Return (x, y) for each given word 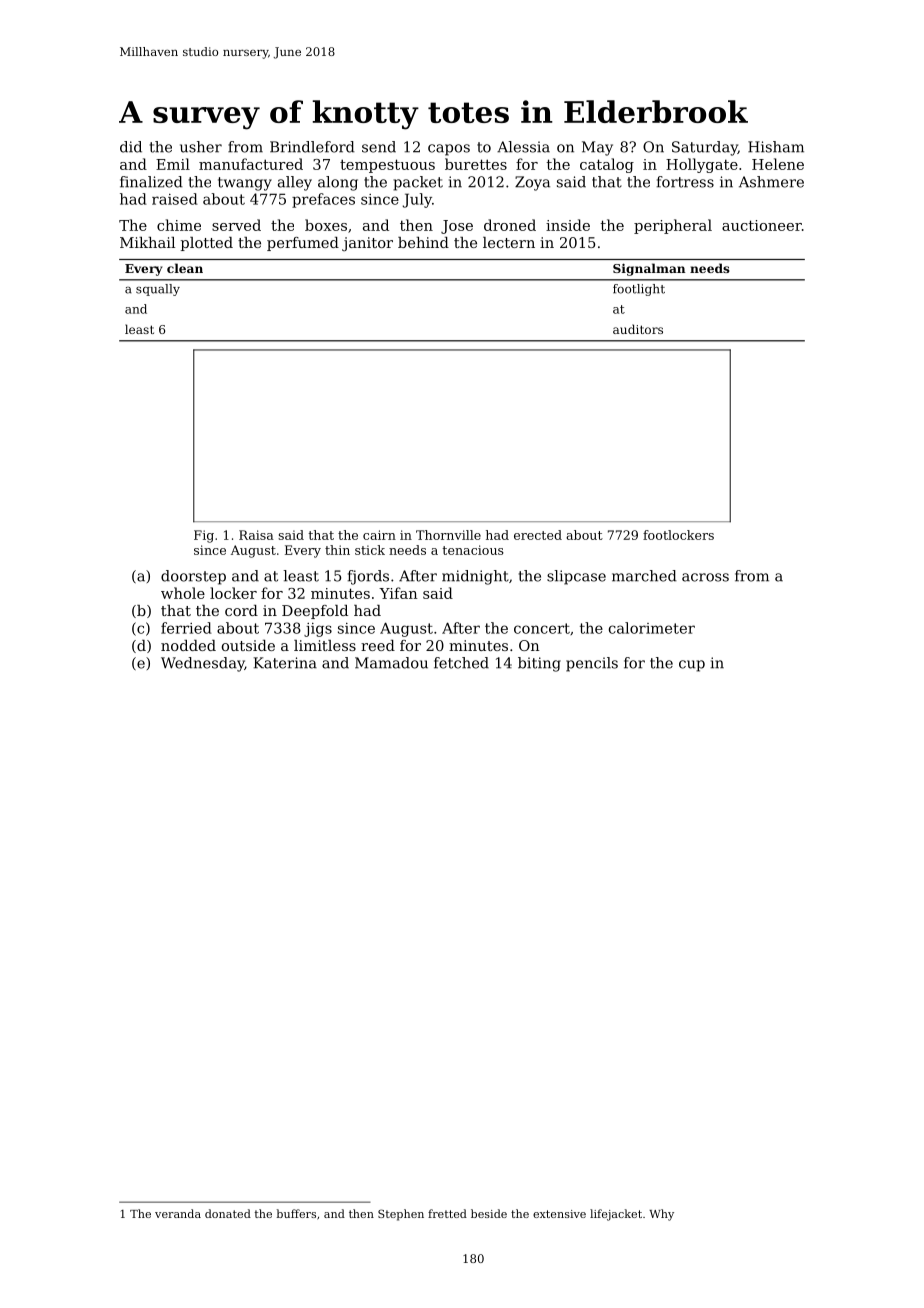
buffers (296, 1213)
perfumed (303, 244)
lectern (509, 242)
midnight (475, 577)
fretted (447, 1213)
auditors (638, 329)
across (705, 577)
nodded (188, 645)
